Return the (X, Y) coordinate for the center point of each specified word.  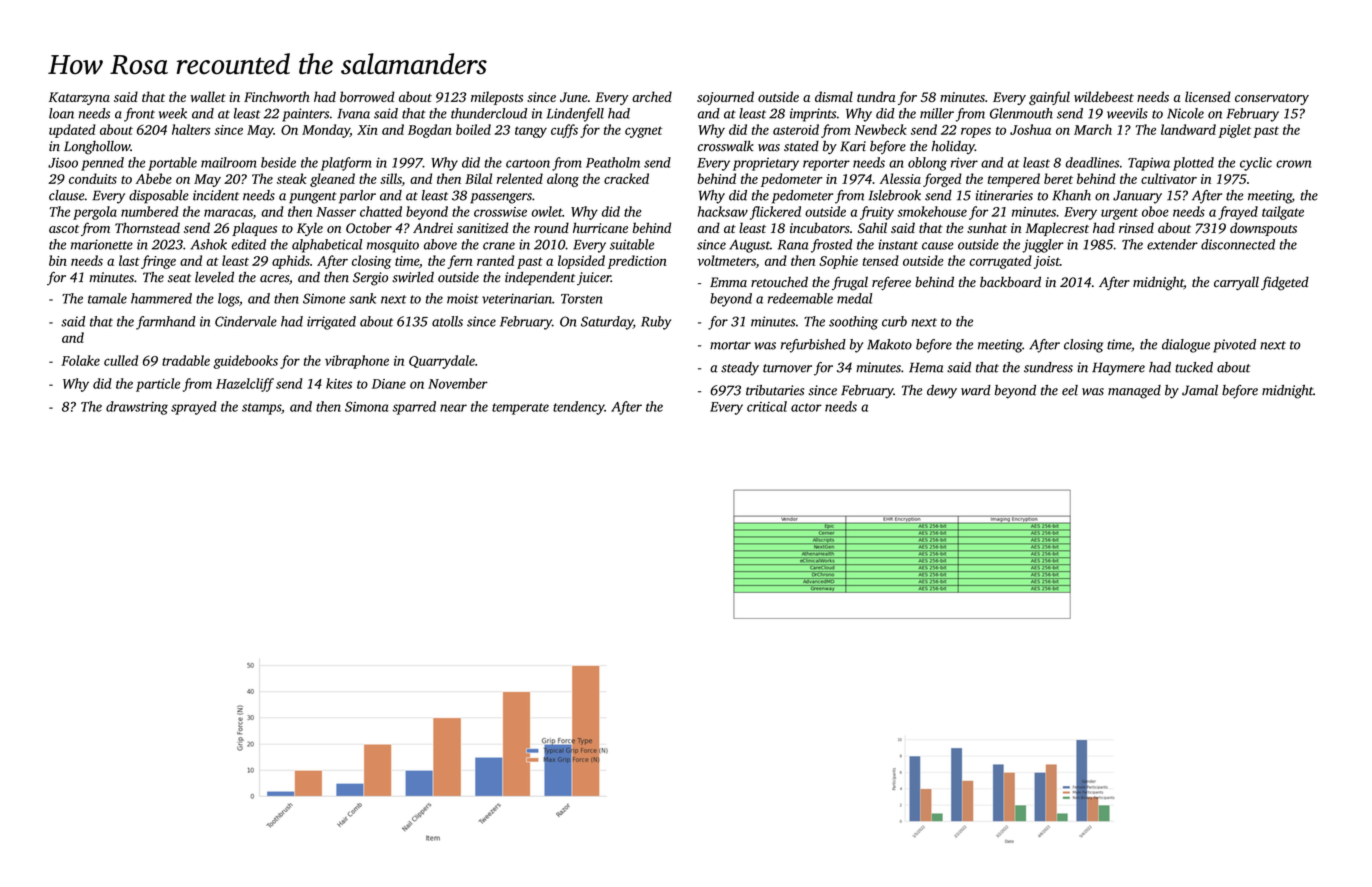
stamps (261, 409)
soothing (853, 323)
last (129, 260)
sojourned (725, 98)
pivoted (1234, 346)
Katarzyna (79, 98)
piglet (1234, 131)
